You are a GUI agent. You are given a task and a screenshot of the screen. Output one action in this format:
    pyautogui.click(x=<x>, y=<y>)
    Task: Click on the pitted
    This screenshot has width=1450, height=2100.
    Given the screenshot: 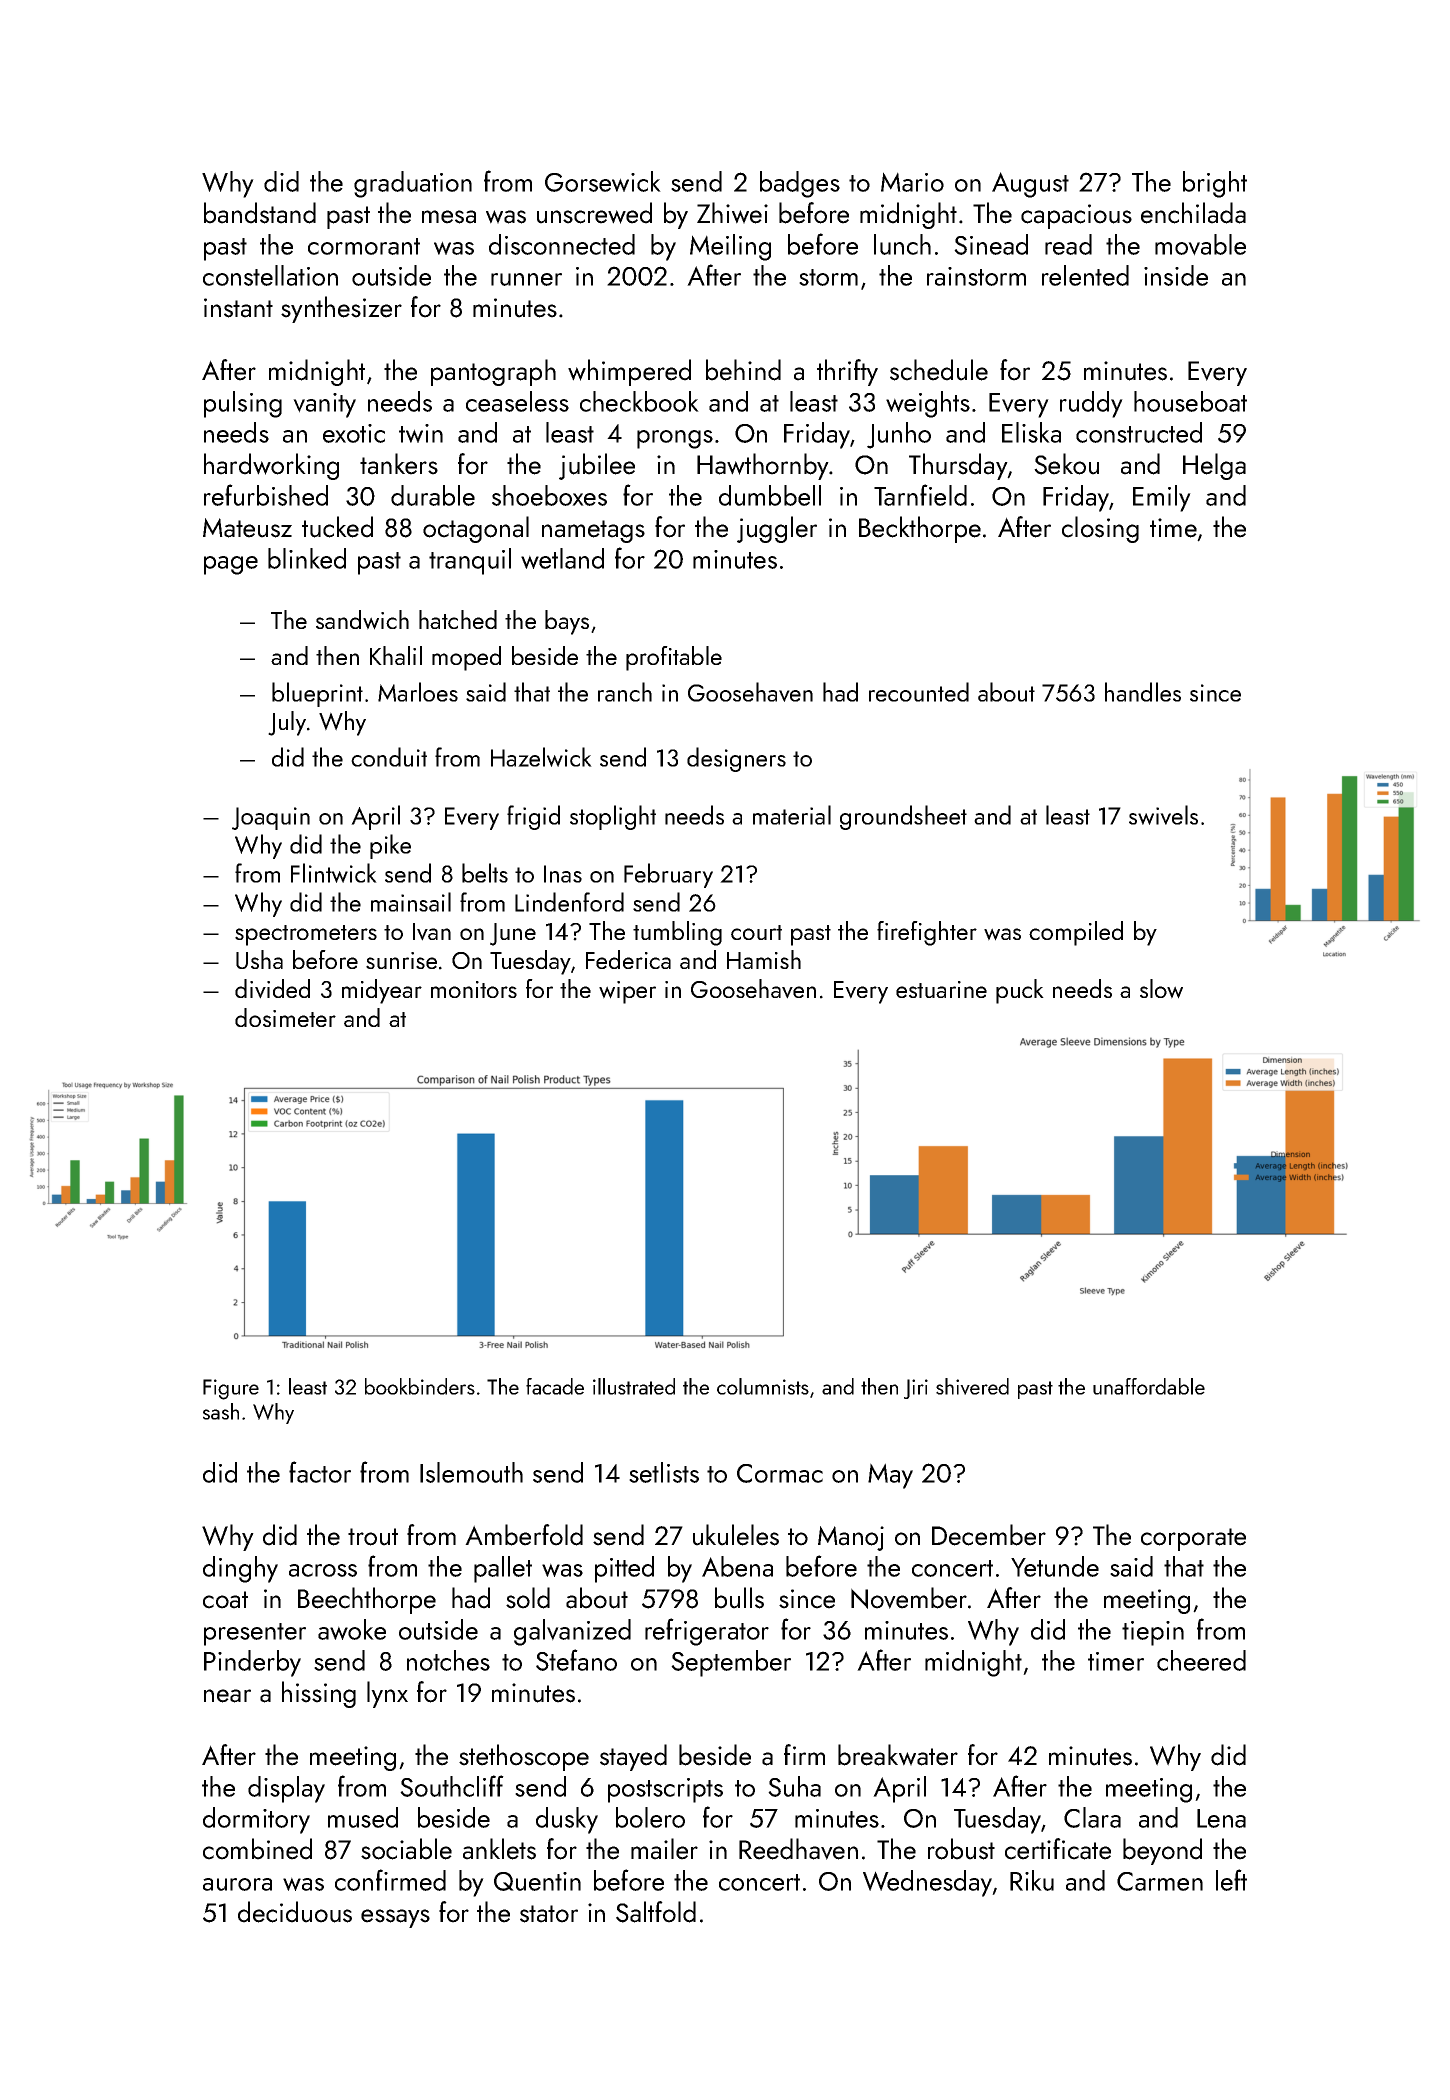 What is the action you would take?
    pyautogui.click(x=624, y=1569)
